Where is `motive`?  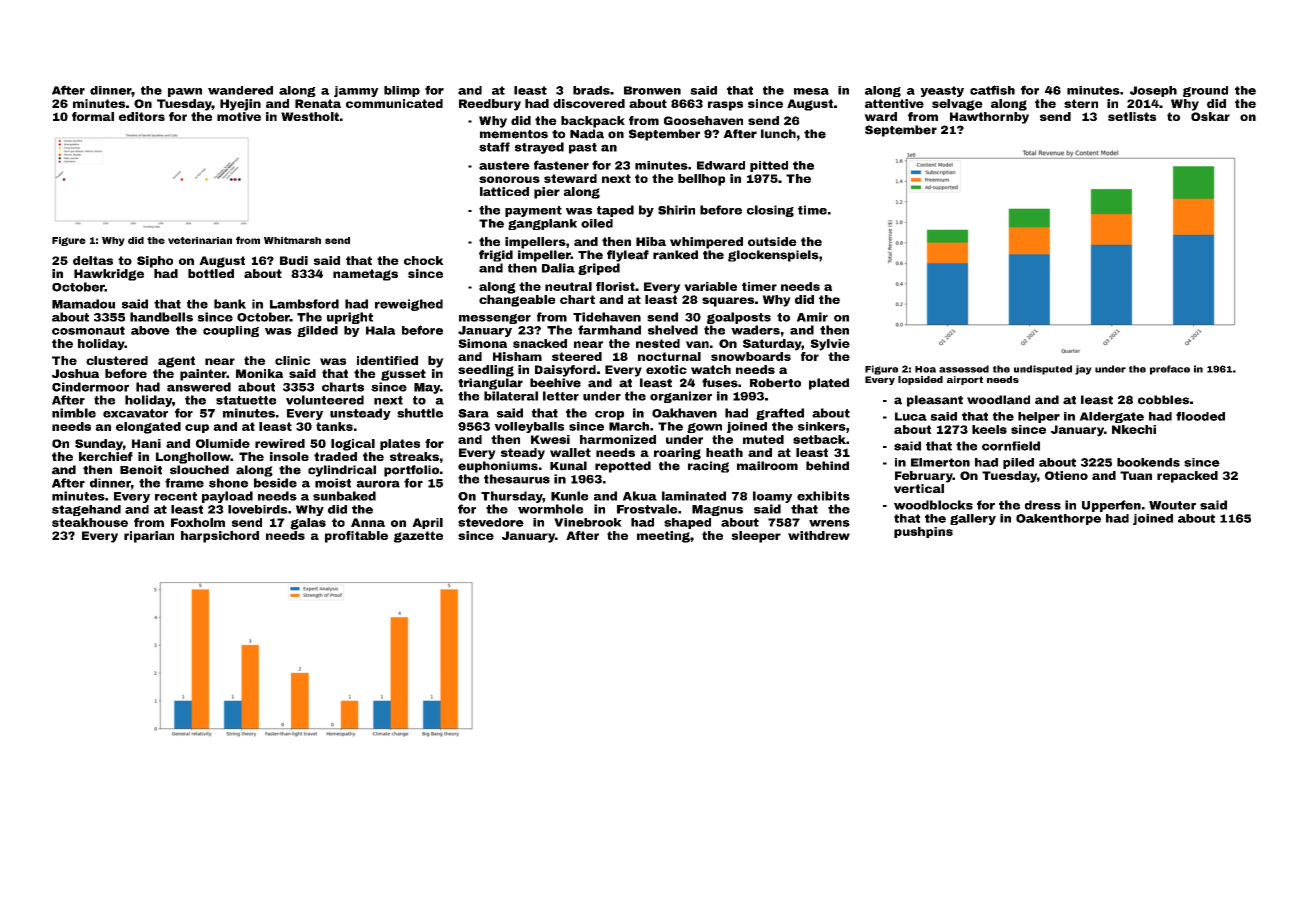
motive is located at coordinates (239, 116).
